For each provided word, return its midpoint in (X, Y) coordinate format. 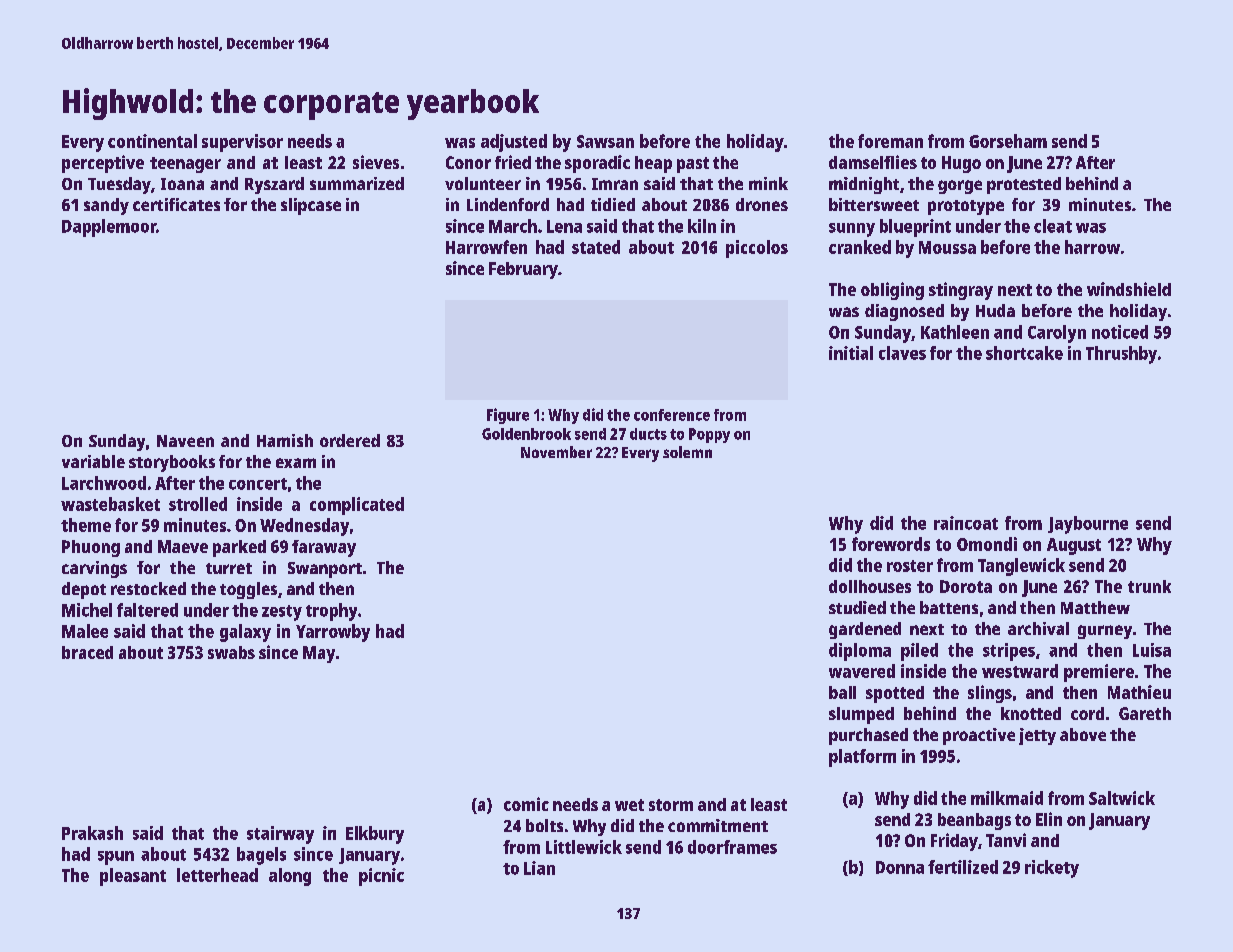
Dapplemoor (109, 228)
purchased (868, 736)
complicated (357, 506)
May (319, 654)
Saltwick (1122, 798)
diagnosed (904, 312)
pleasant (133, 877)
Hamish (285, 440)
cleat (1053, 226)
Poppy (709, 435)
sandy (106, 206)
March (513, 226)
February (523, 270)
